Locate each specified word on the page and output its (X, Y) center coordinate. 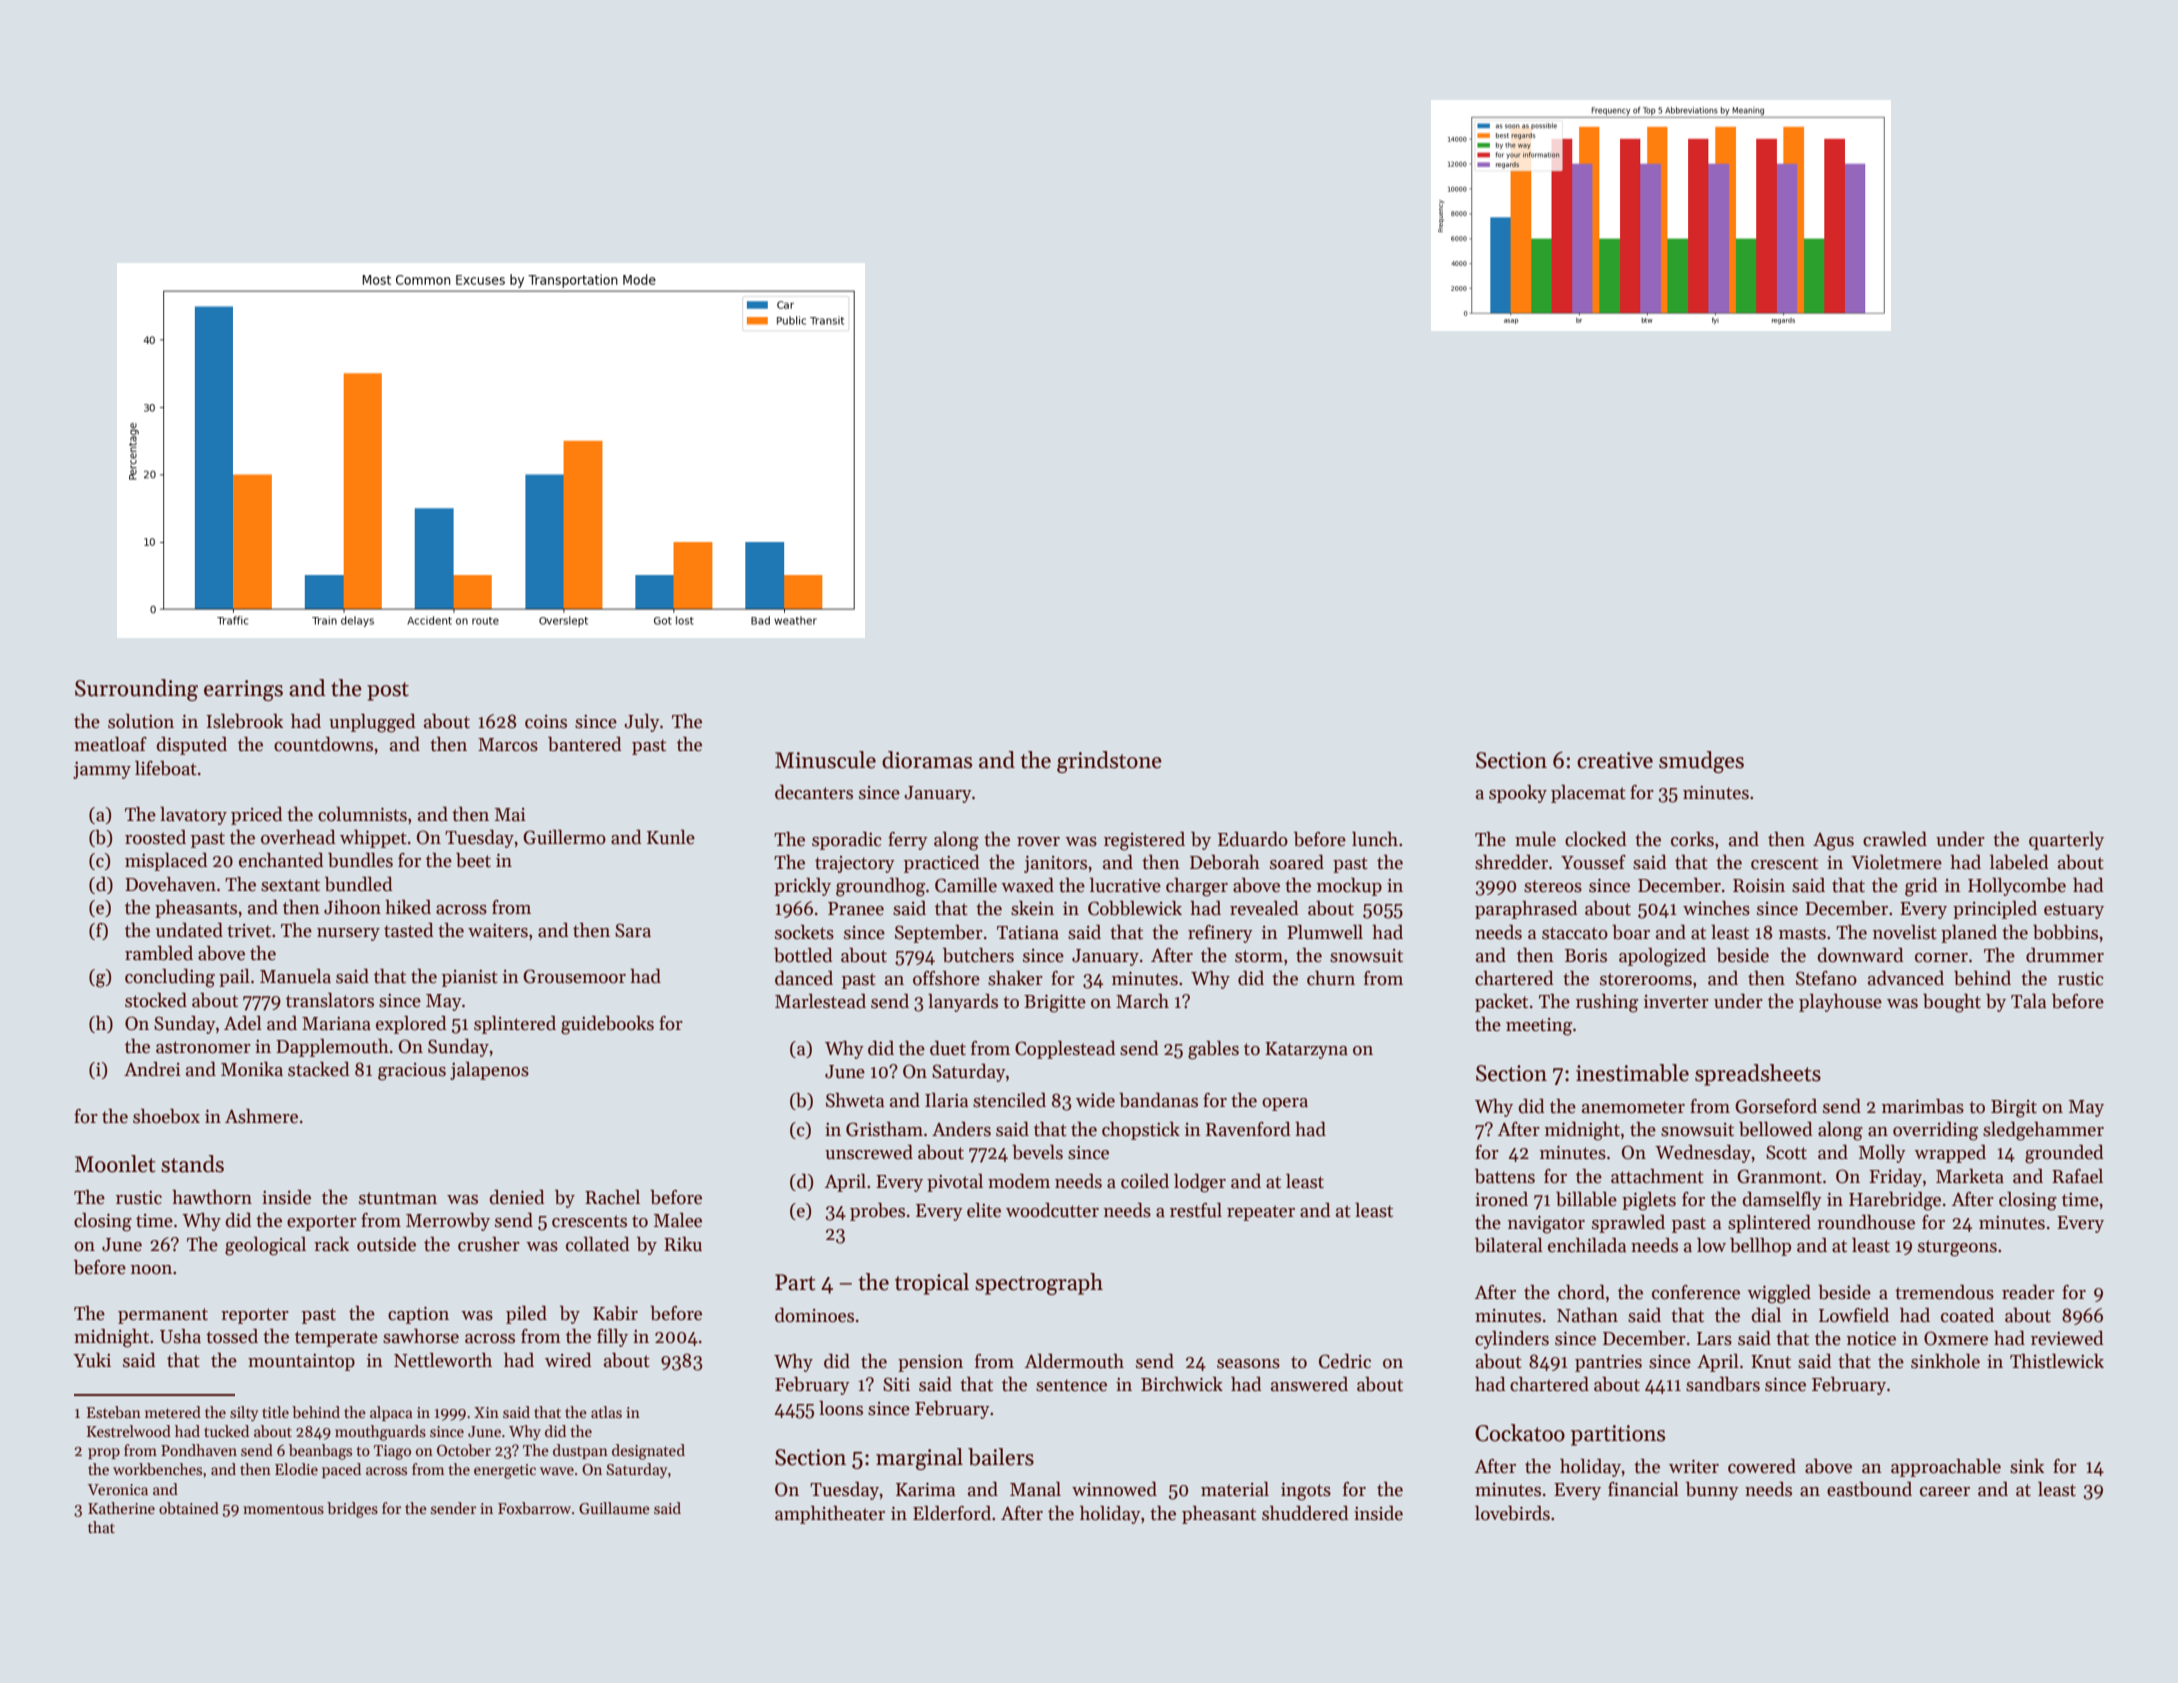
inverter (1676, 1002)
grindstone (1109, 762)
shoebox (166, 1116)
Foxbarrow (534, 1508)
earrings (243, 690)
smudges (1701, 762)
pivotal (955, 1182)
